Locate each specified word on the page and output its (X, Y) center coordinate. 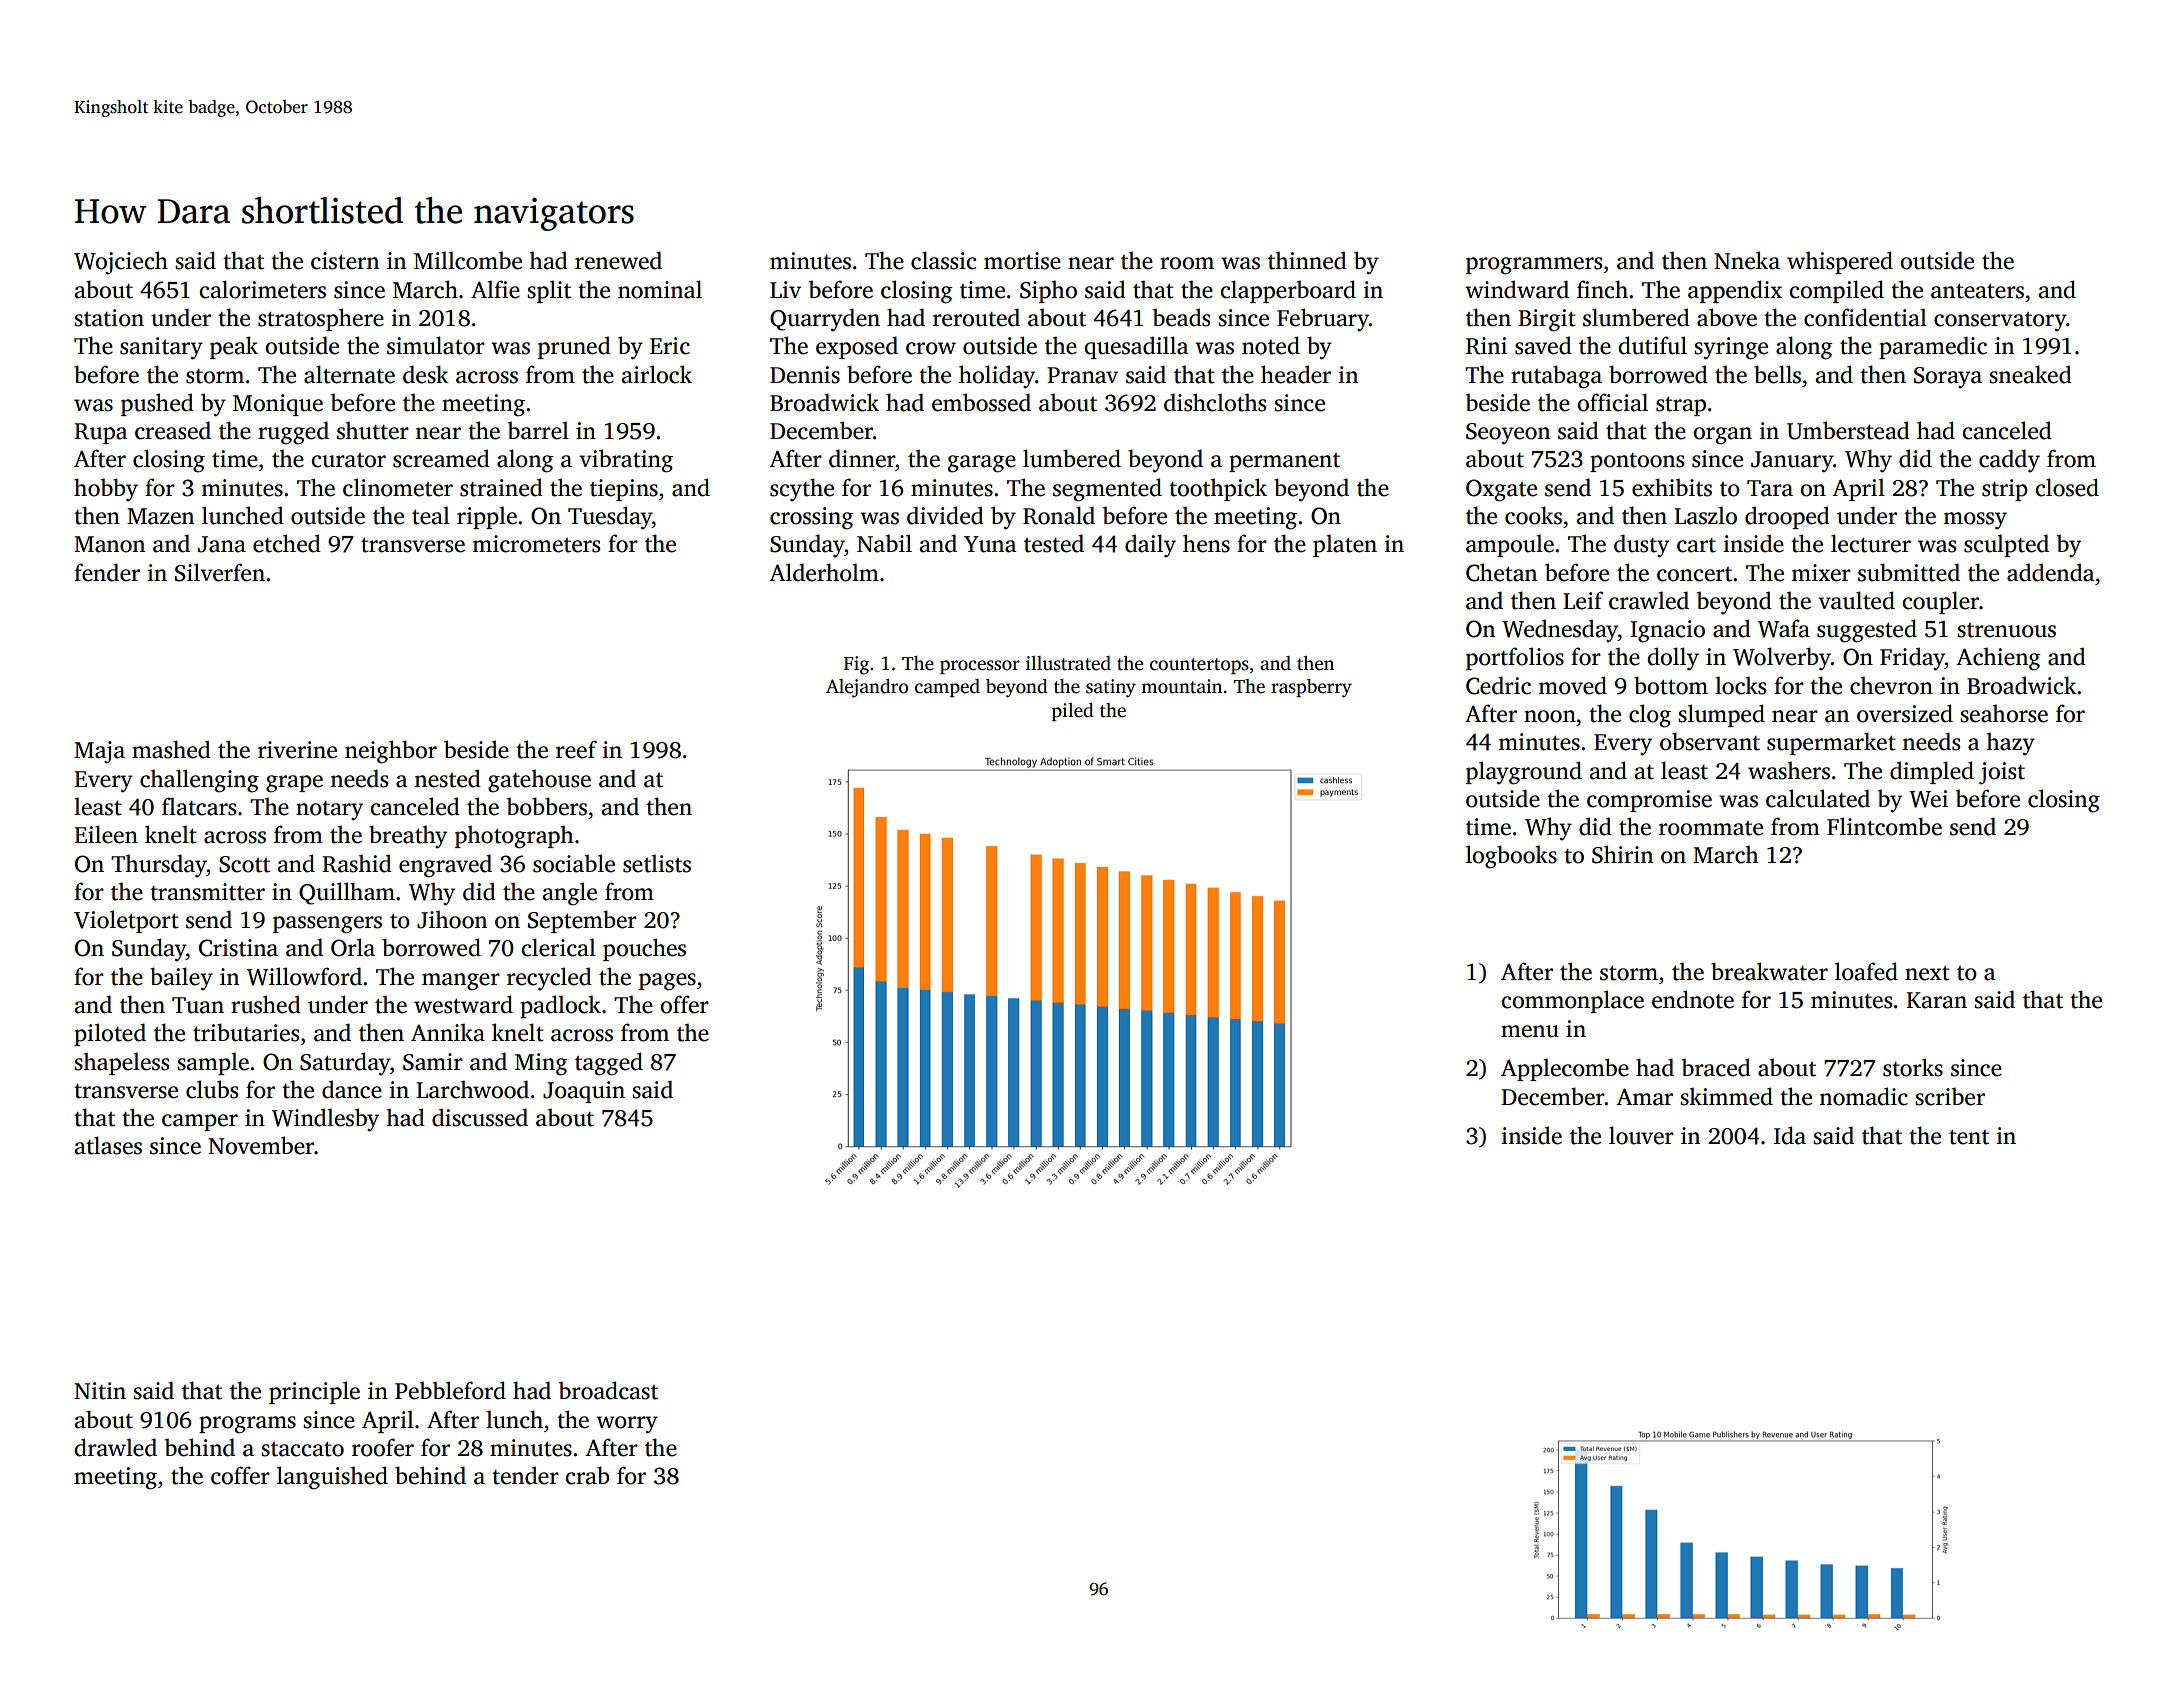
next (1927, 973)
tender (525, 1475)
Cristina (238, 948)
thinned (1307, 260)
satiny (1111, 688)
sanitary (161, 348)
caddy (2009, 460)
